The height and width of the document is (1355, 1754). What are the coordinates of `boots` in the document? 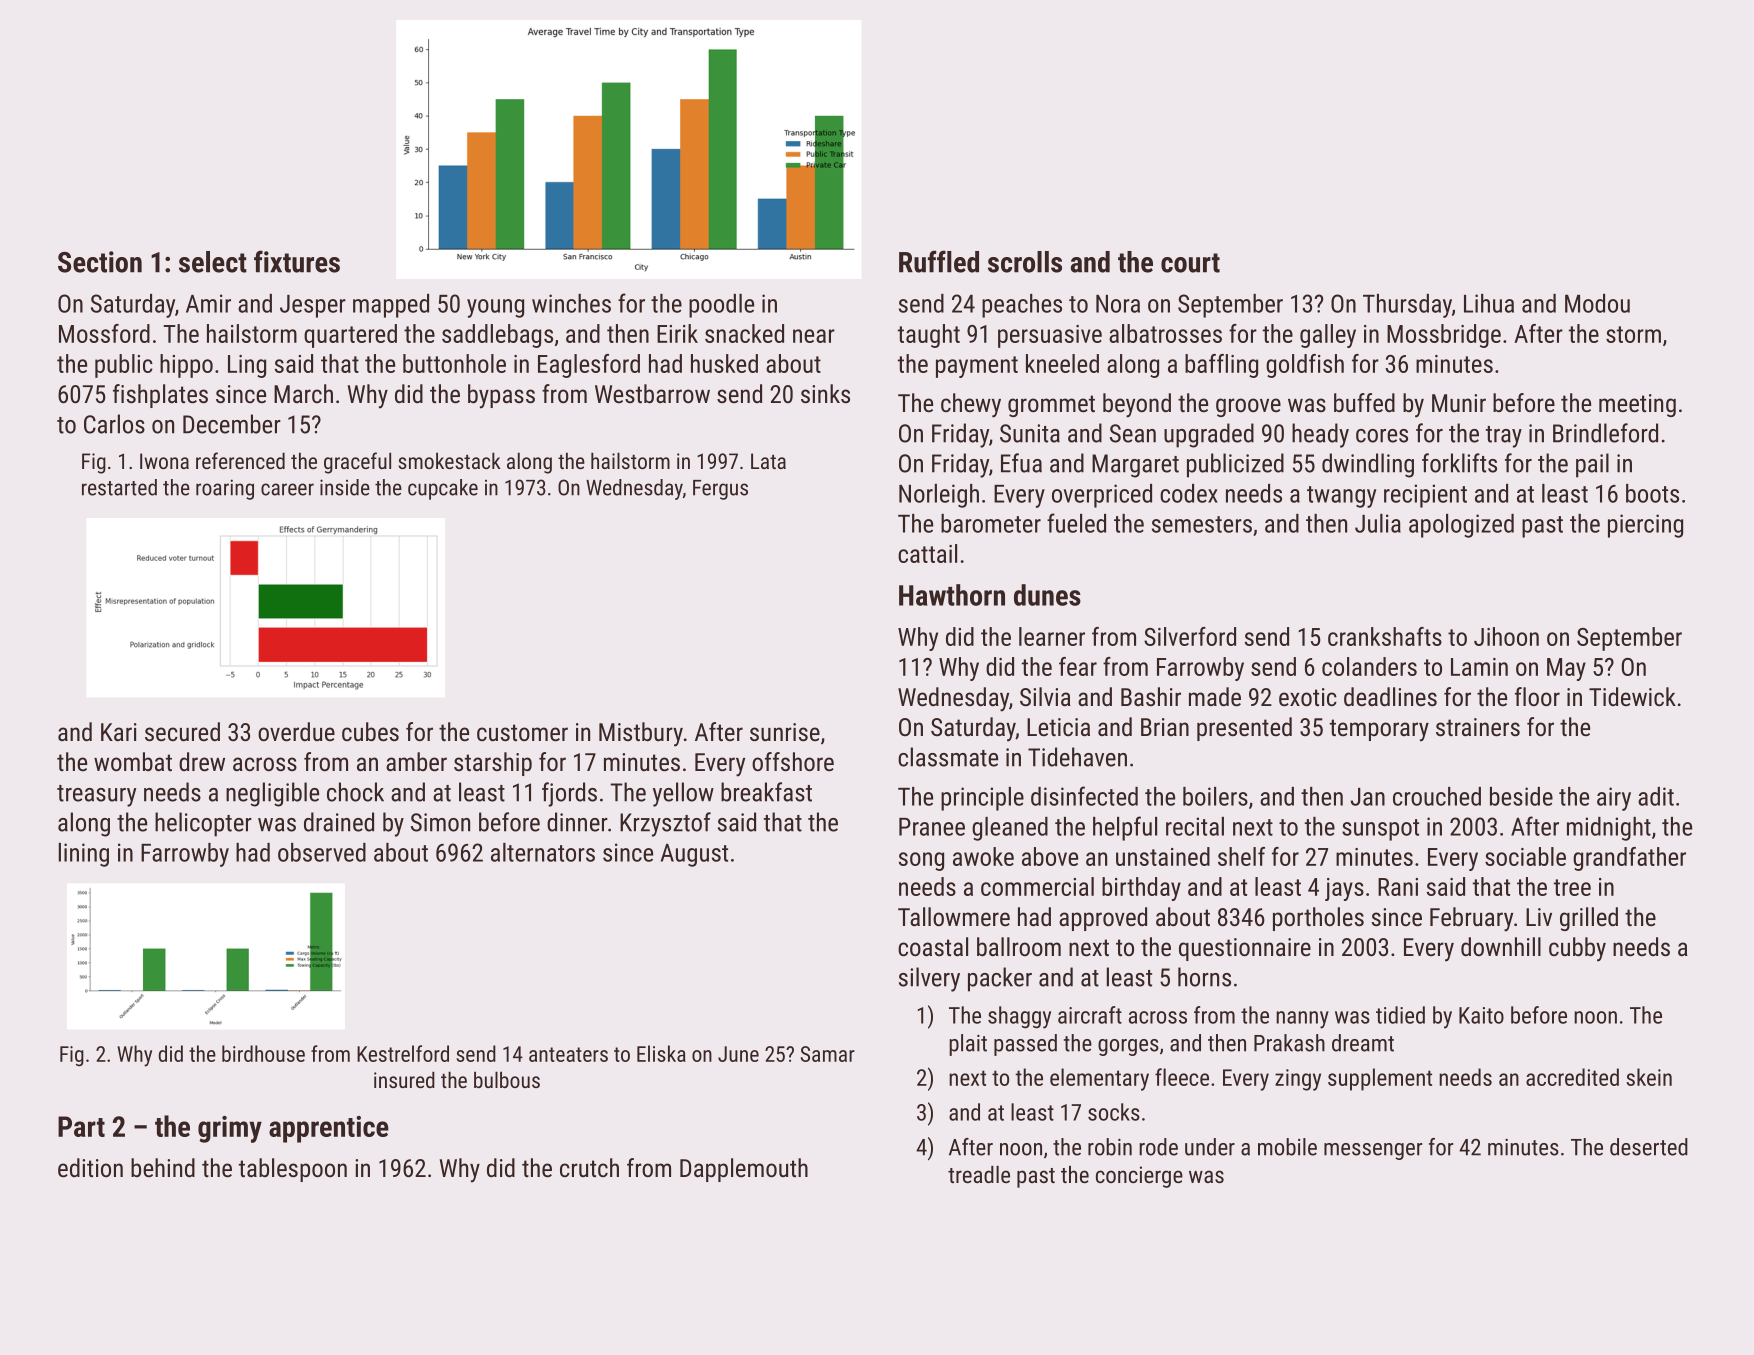 It's located at (1652, 493).
